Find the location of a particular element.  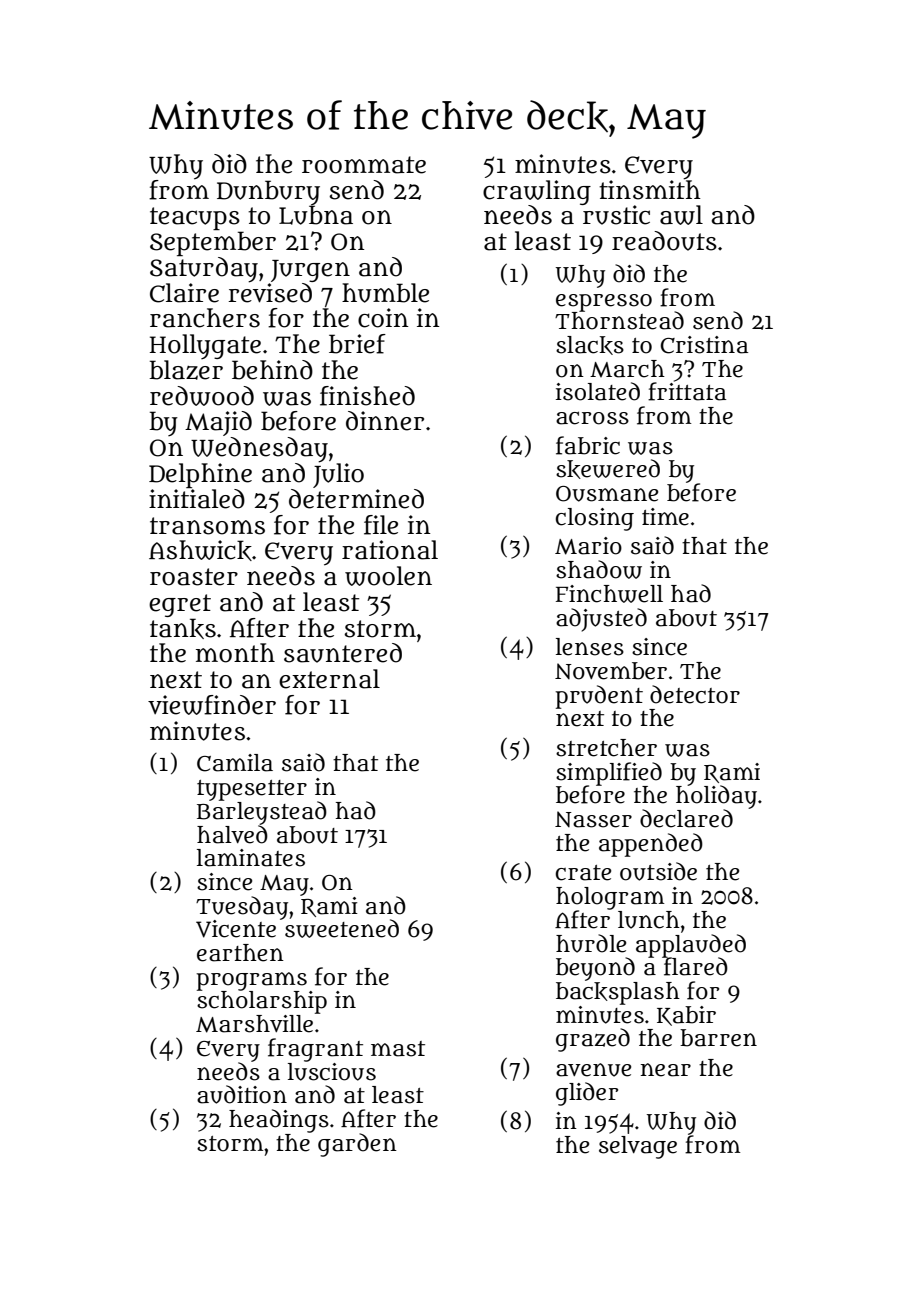

mast is located at coordinates (398, 1049).
